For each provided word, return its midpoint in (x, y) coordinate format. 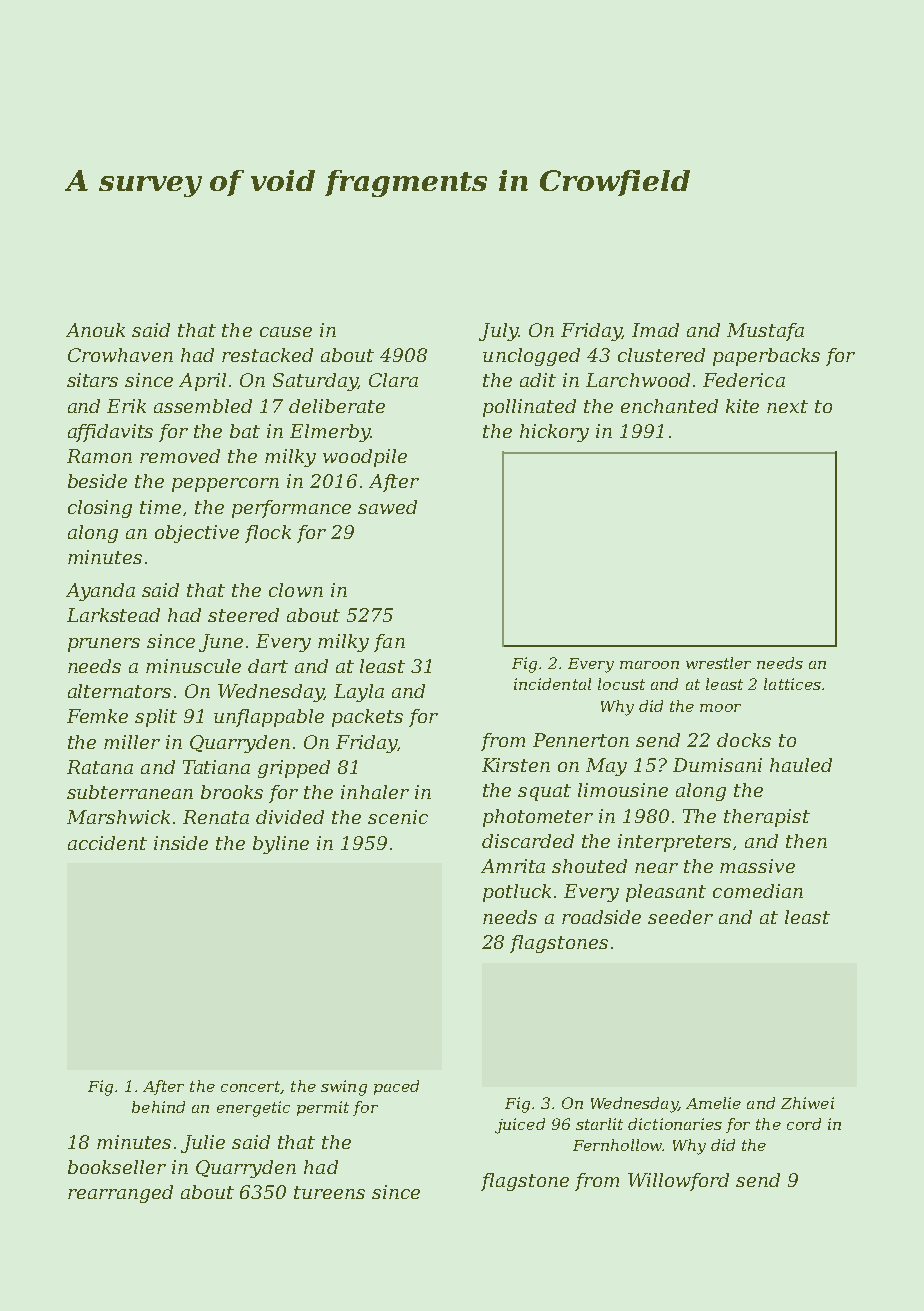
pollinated (529, 408)
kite (742, 406)
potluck (517, 893)
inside (181, 843)
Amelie (713, 1103)
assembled (203, 406)
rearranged (120, 1194)
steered (243, 615)
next (787, 406)
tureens (329, 1192)
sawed (387, 507)
